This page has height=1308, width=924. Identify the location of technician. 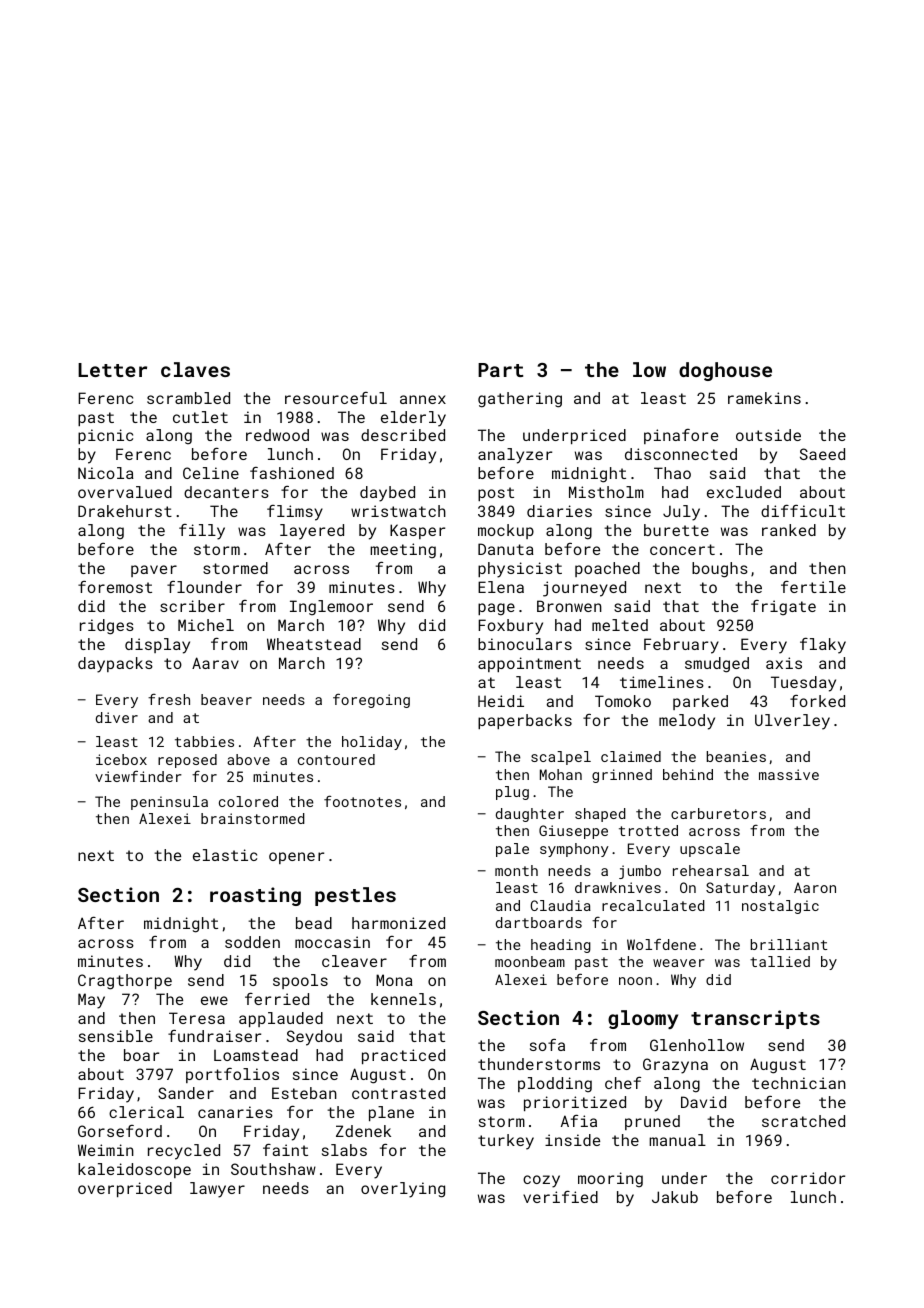
(799, 1083).
